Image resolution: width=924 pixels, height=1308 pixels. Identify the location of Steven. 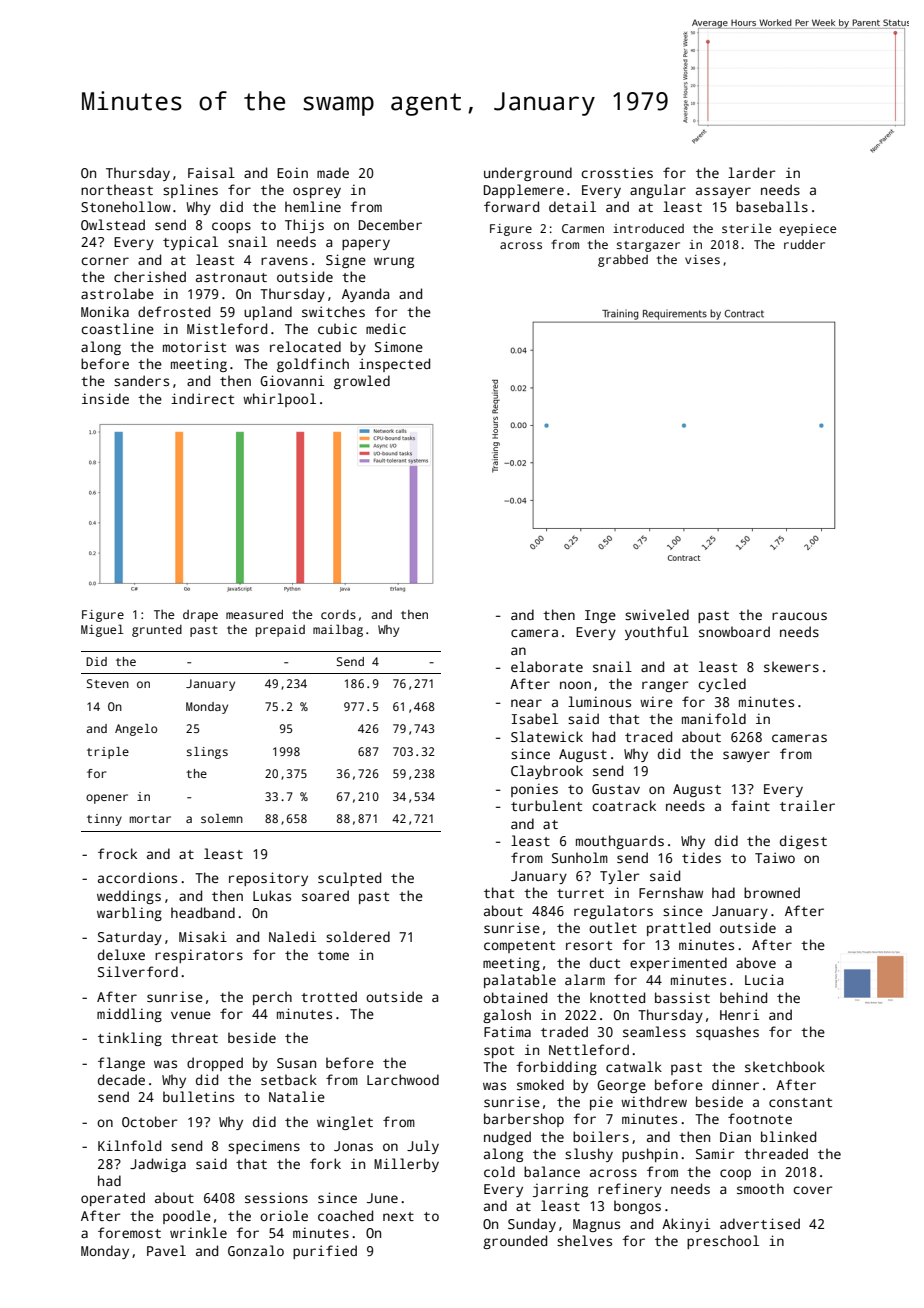
(108, 683).
